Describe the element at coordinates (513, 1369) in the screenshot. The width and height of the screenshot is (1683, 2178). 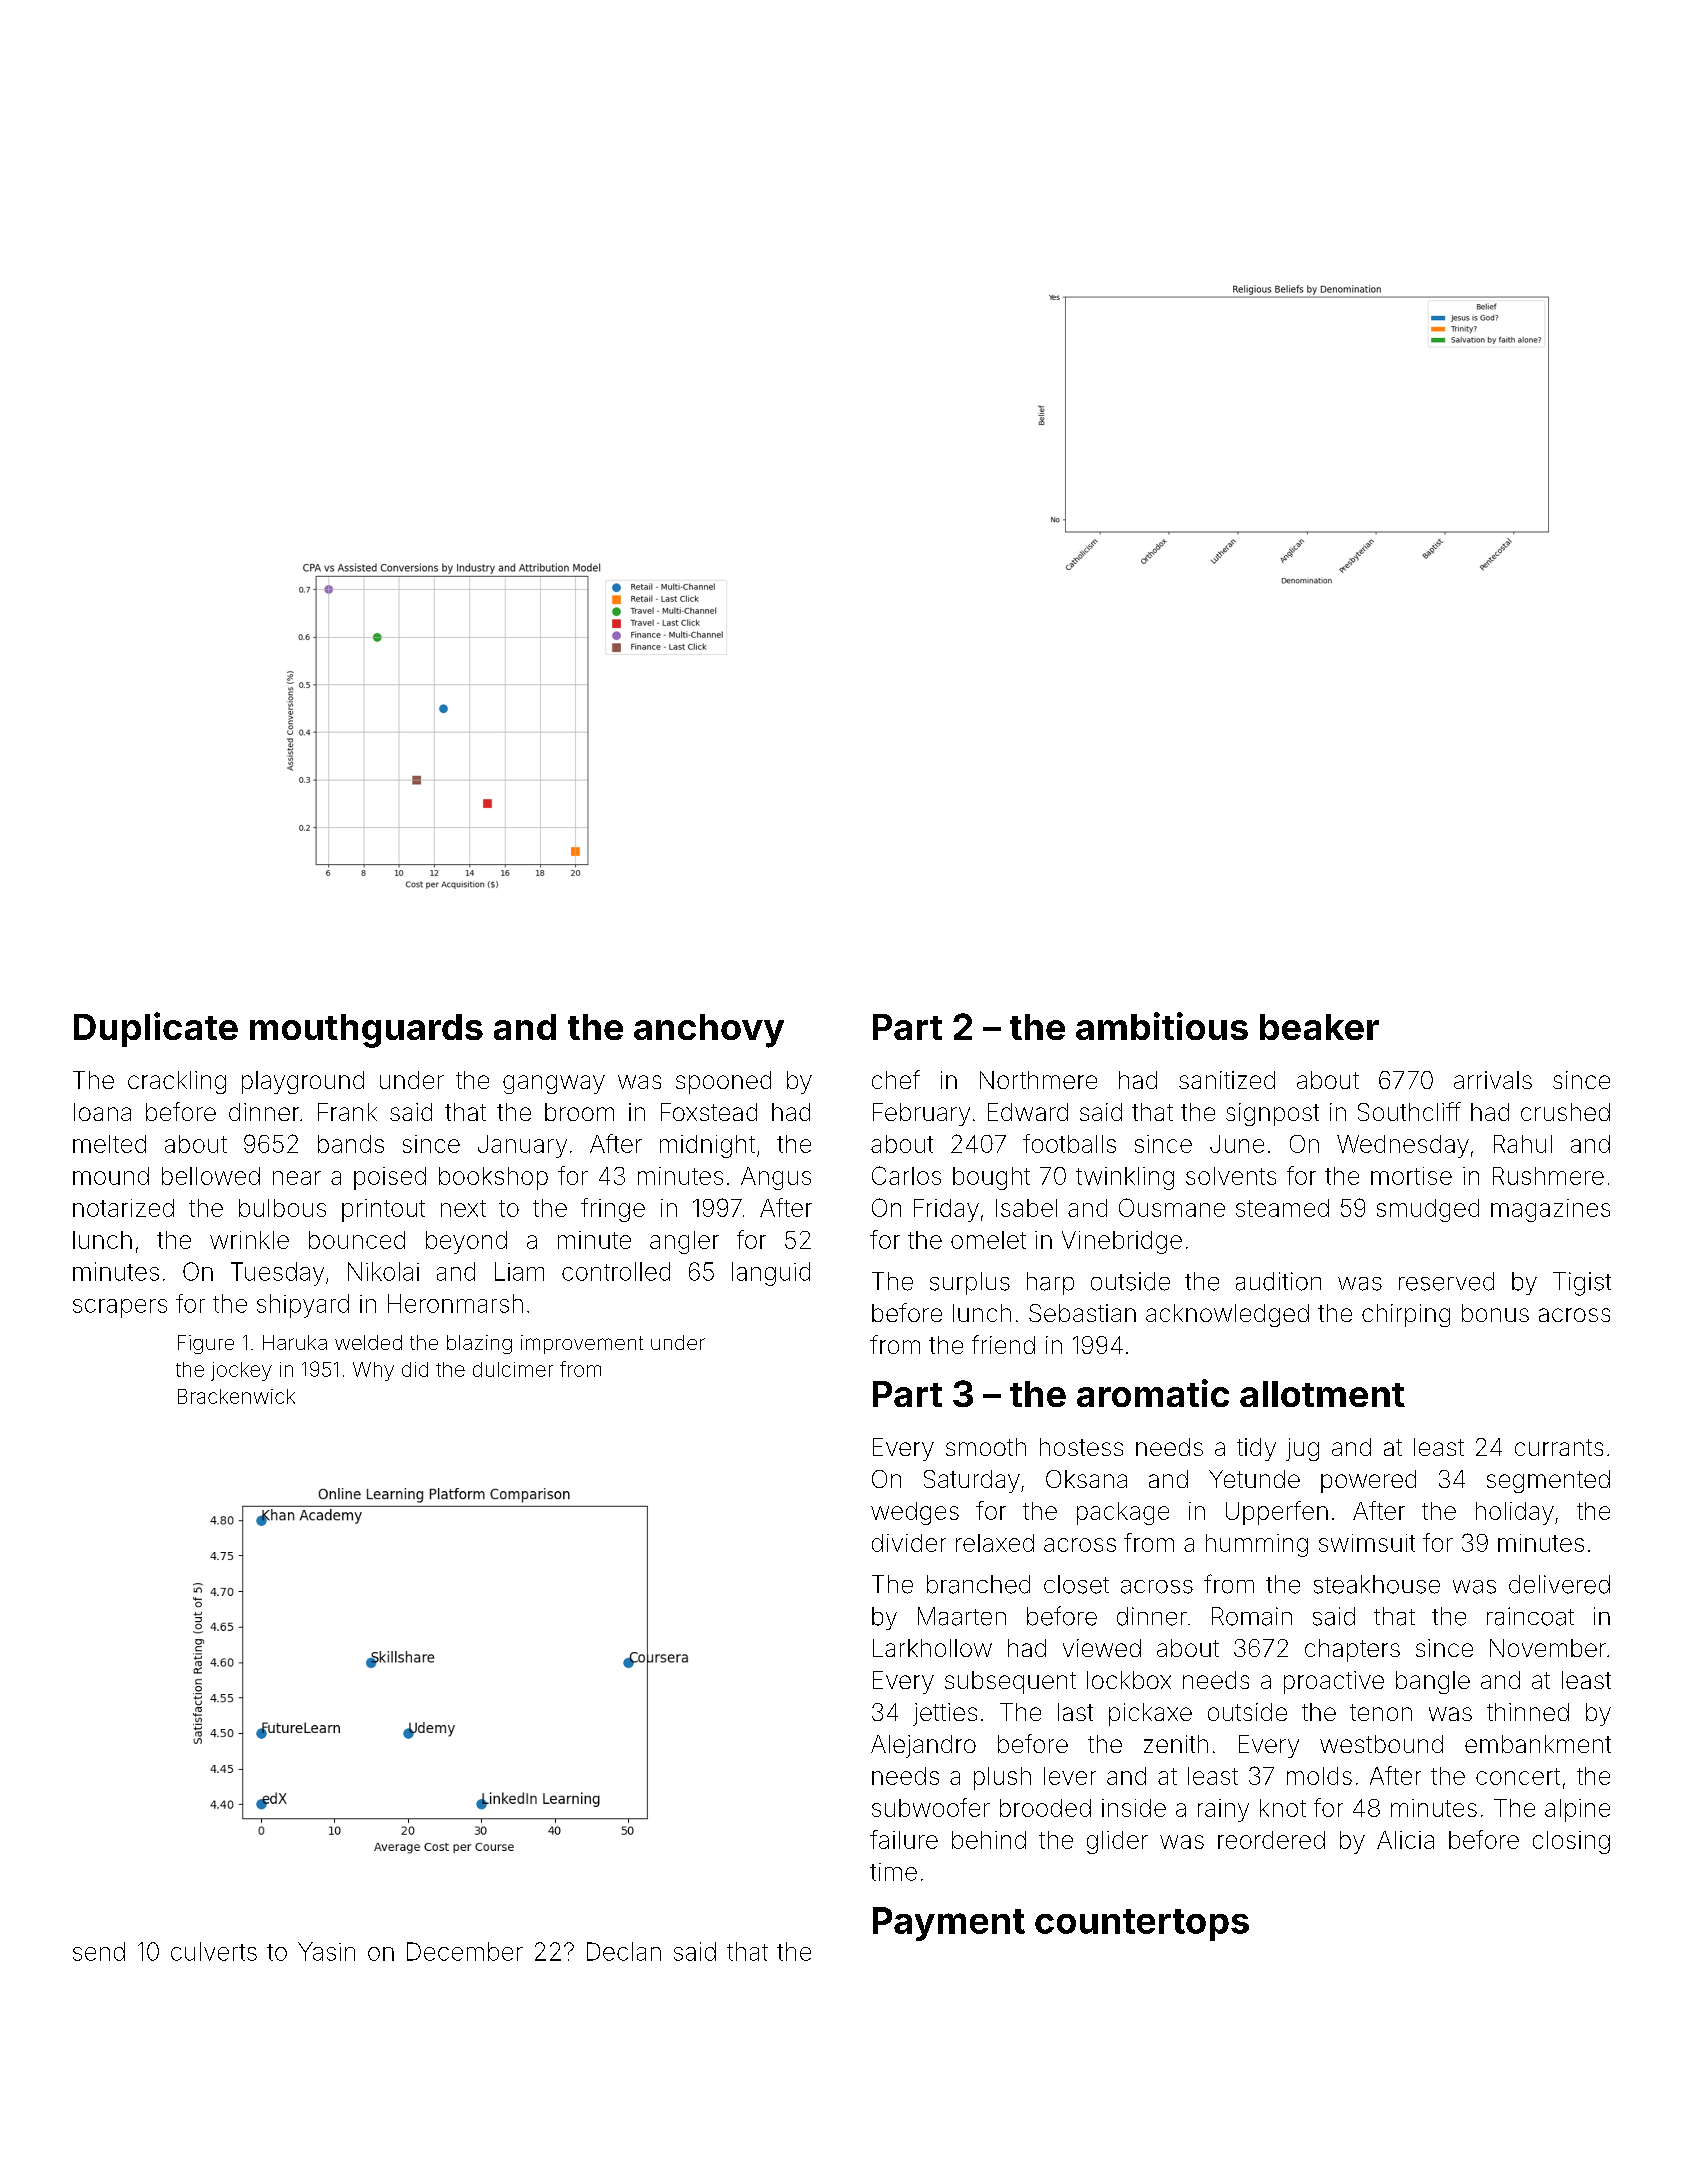
I see `dulcimer` at that location.
